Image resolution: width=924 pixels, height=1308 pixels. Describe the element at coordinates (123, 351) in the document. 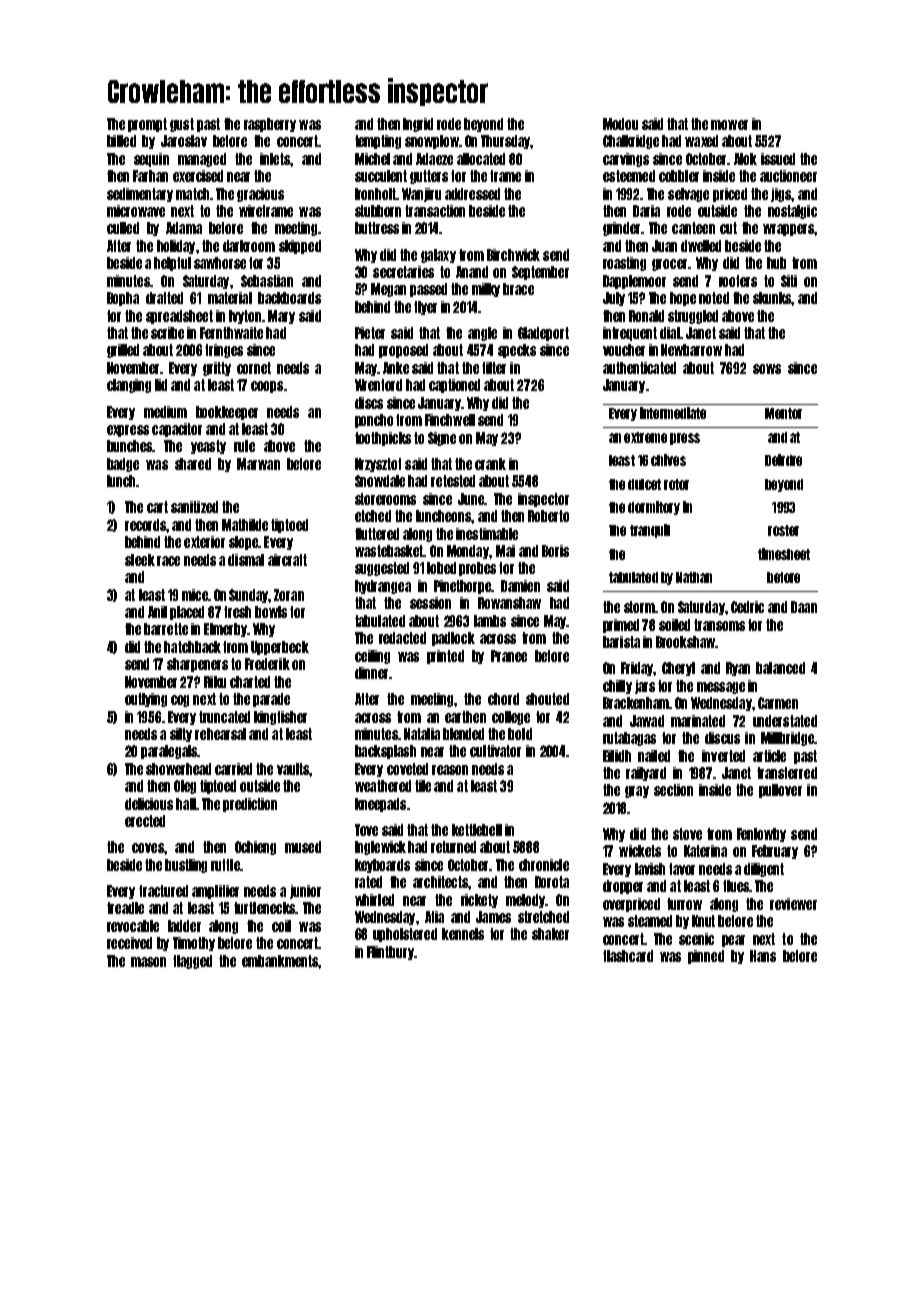

I see `grilled` at that location.
